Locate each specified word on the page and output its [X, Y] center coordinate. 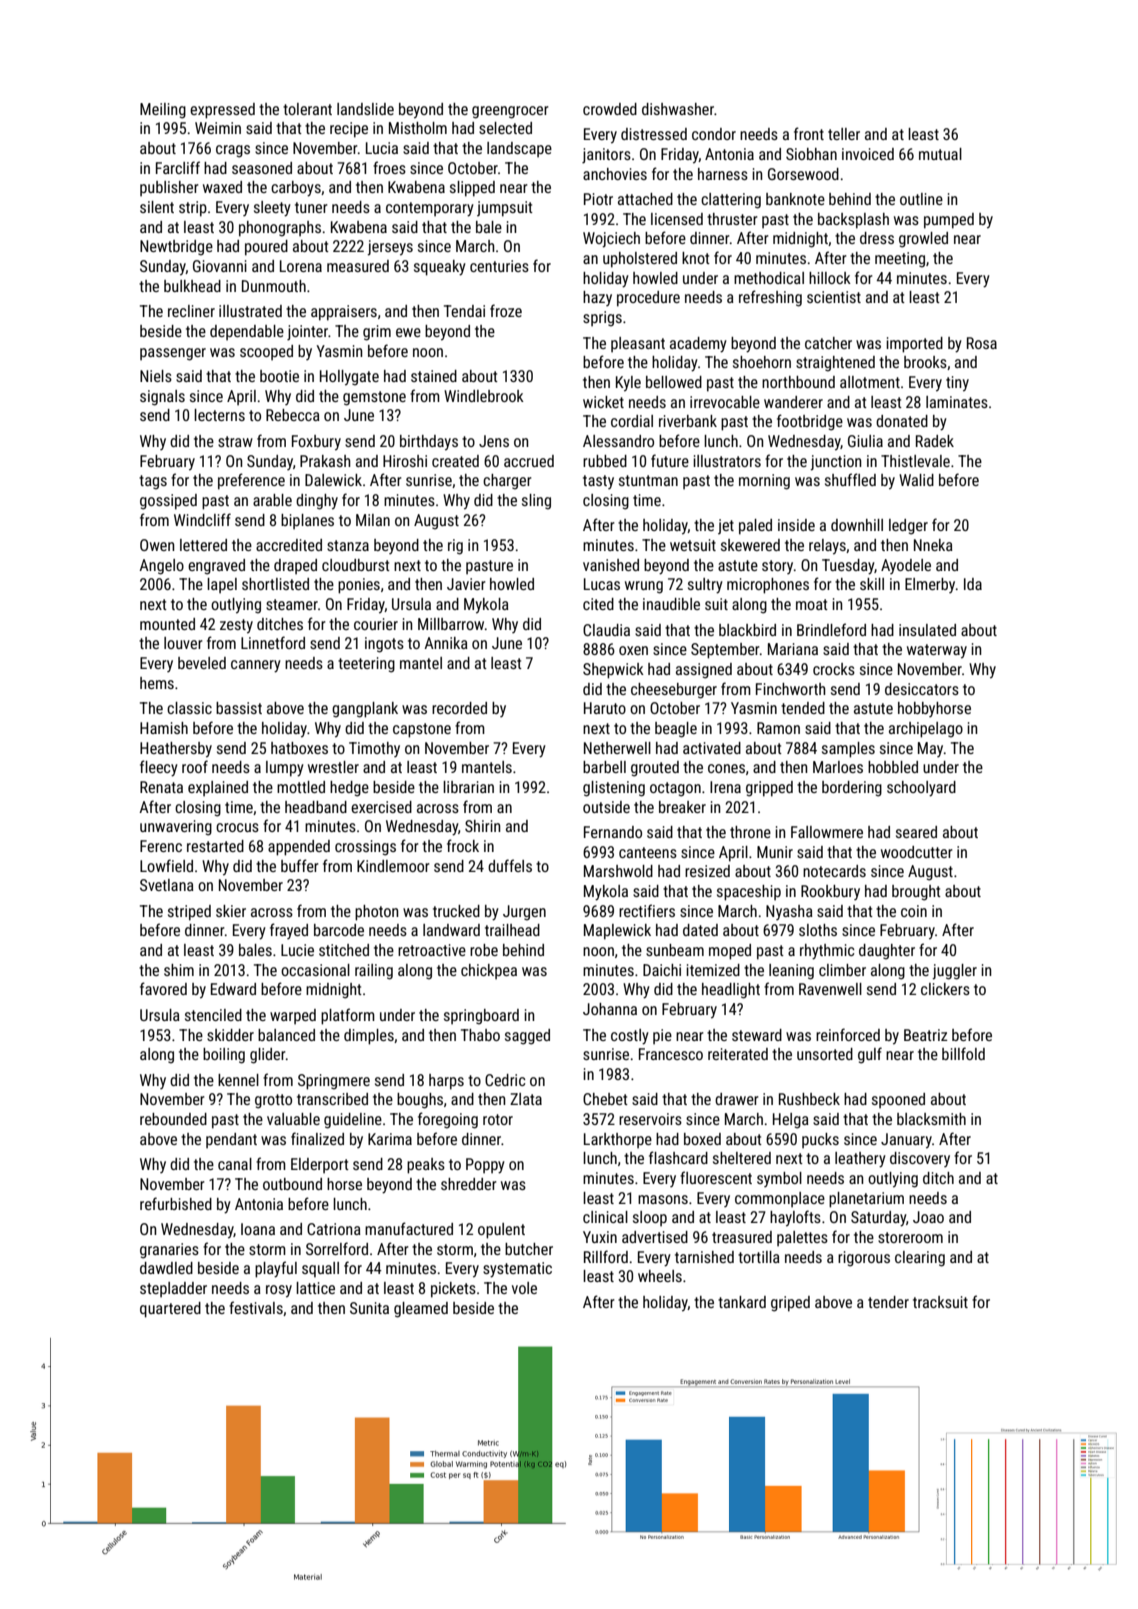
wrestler [333, 767]
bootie [279, 376]
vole [524, 1288]
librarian [468, 787]
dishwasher [678, 109]
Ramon [778, 728]
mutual [940, 154]
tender [888, 1302]
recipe [349, 130]
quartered [170, 1310]
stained [434, 376]
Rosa [982, 343]
